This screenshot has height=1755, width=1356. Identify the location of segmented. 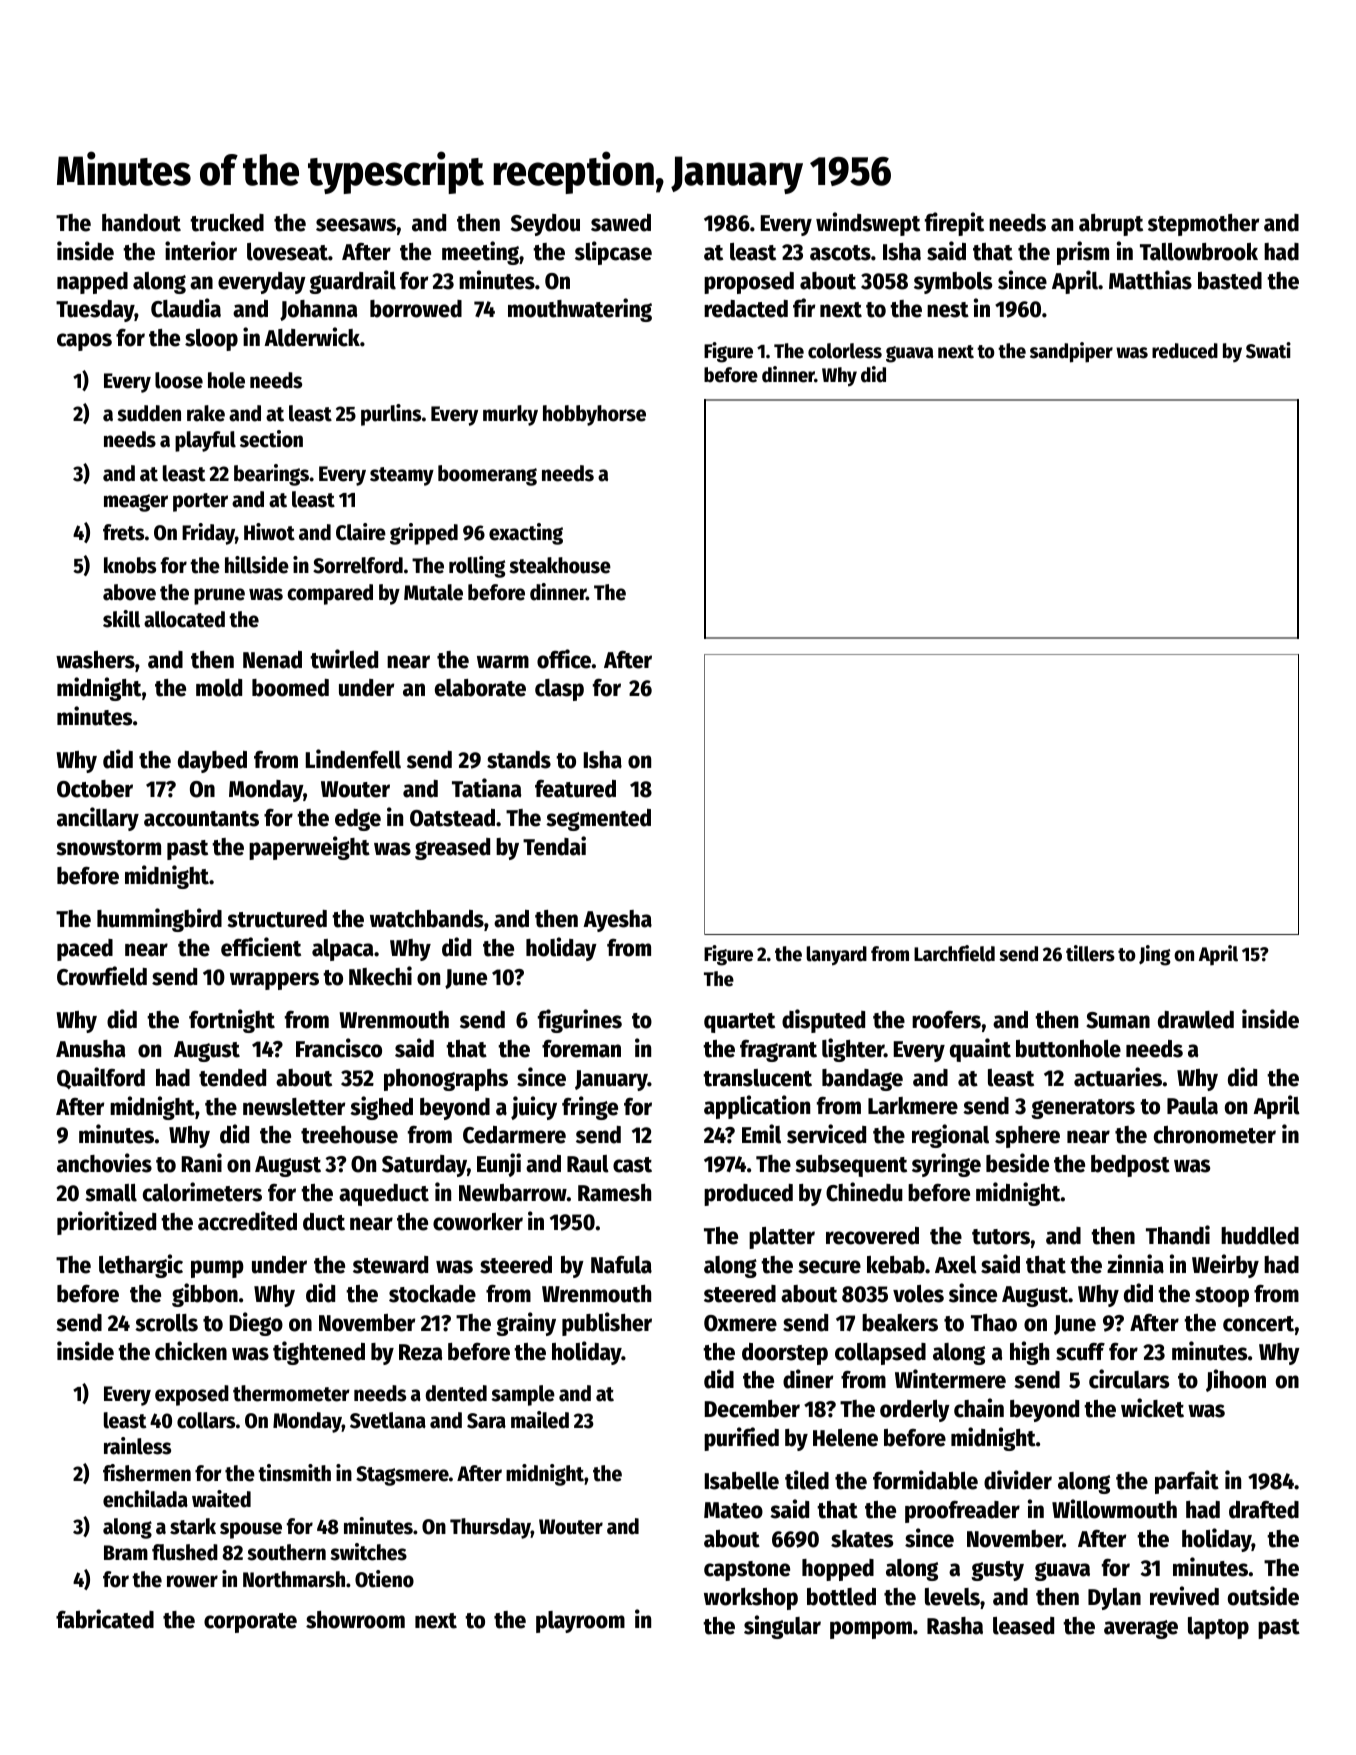
(598, 820).
